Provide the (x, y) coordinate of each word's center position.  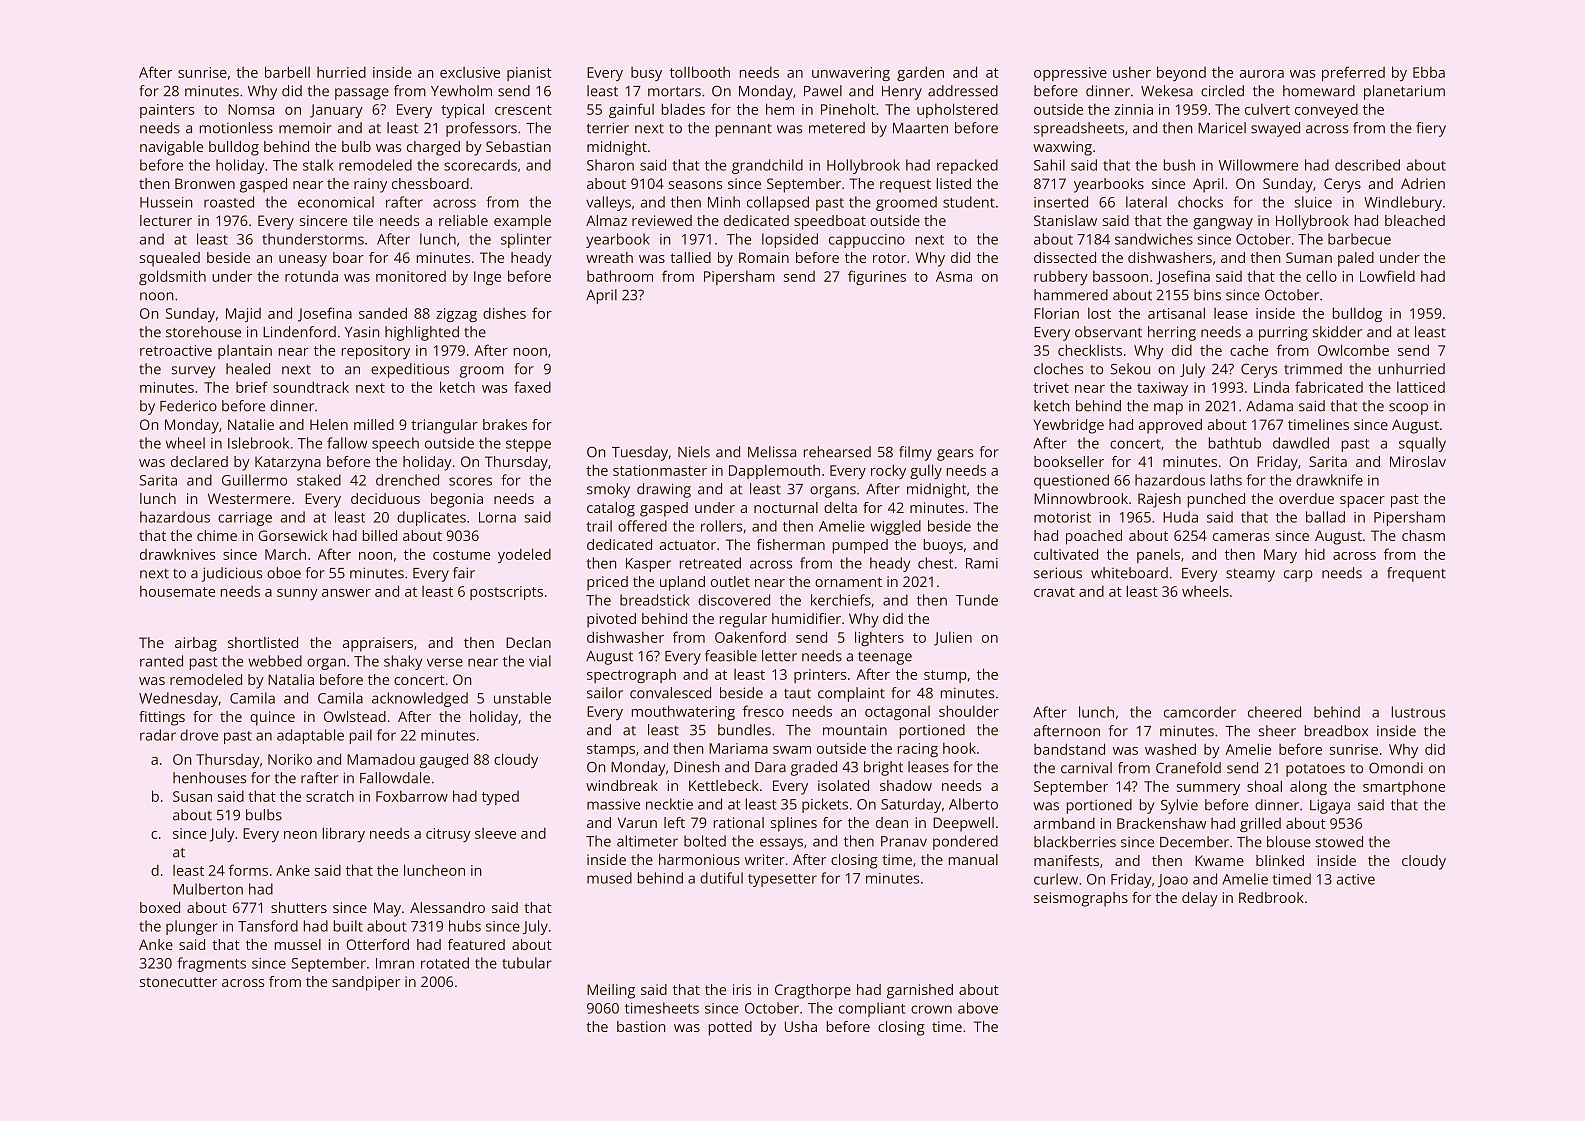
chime (217, 535)
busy (646, 74)
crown (931, 1009)
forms (248, 870)
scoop (1408, 409)
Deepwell (963, 824)
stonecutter (178, 982)
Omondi (1396, 768)
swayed (1275, 129)
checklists (1090, 350)
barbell (287, 72)
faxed (532, 387)
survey (193, 372)
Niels (694, 452)
